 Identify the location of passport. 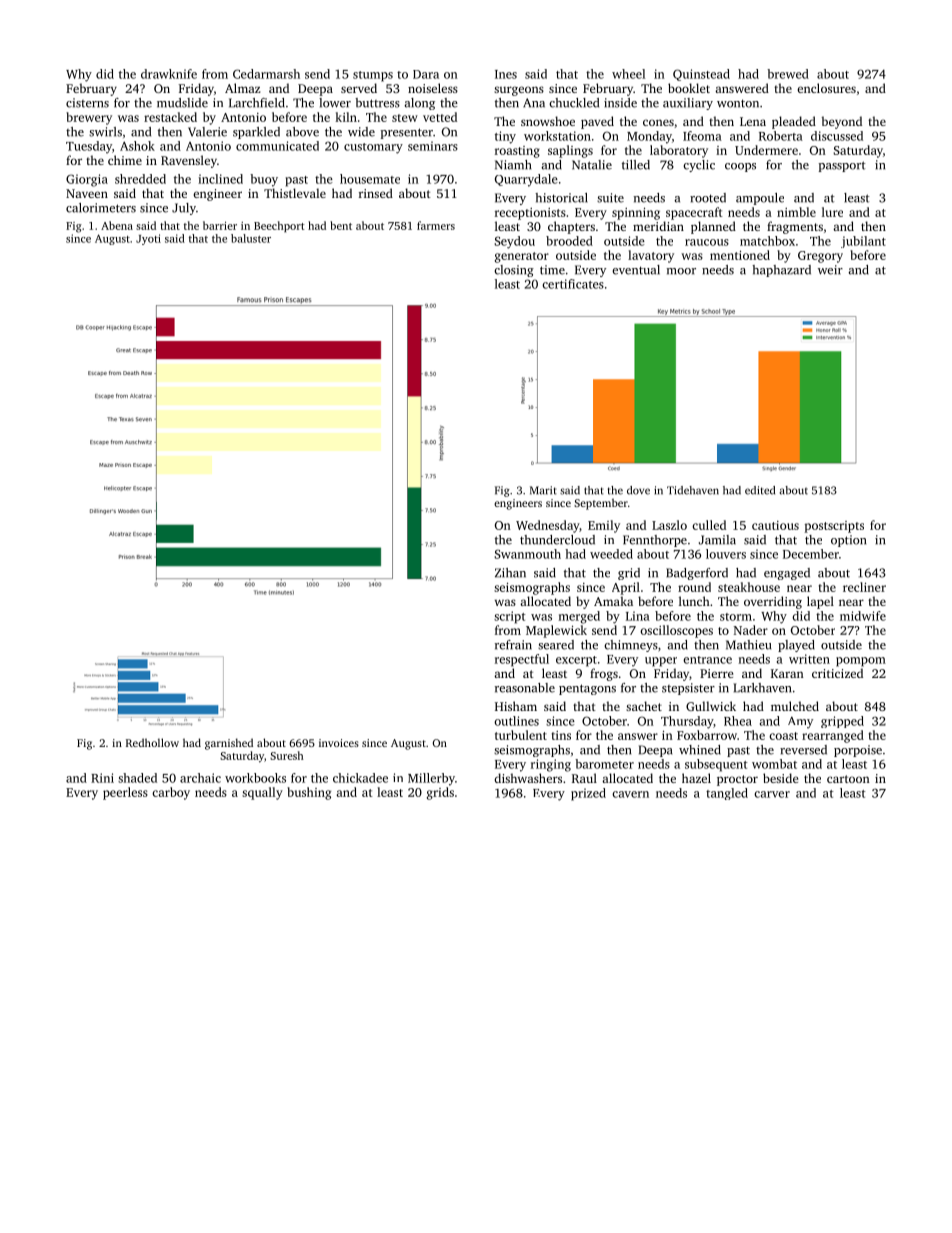
(842, 166).
